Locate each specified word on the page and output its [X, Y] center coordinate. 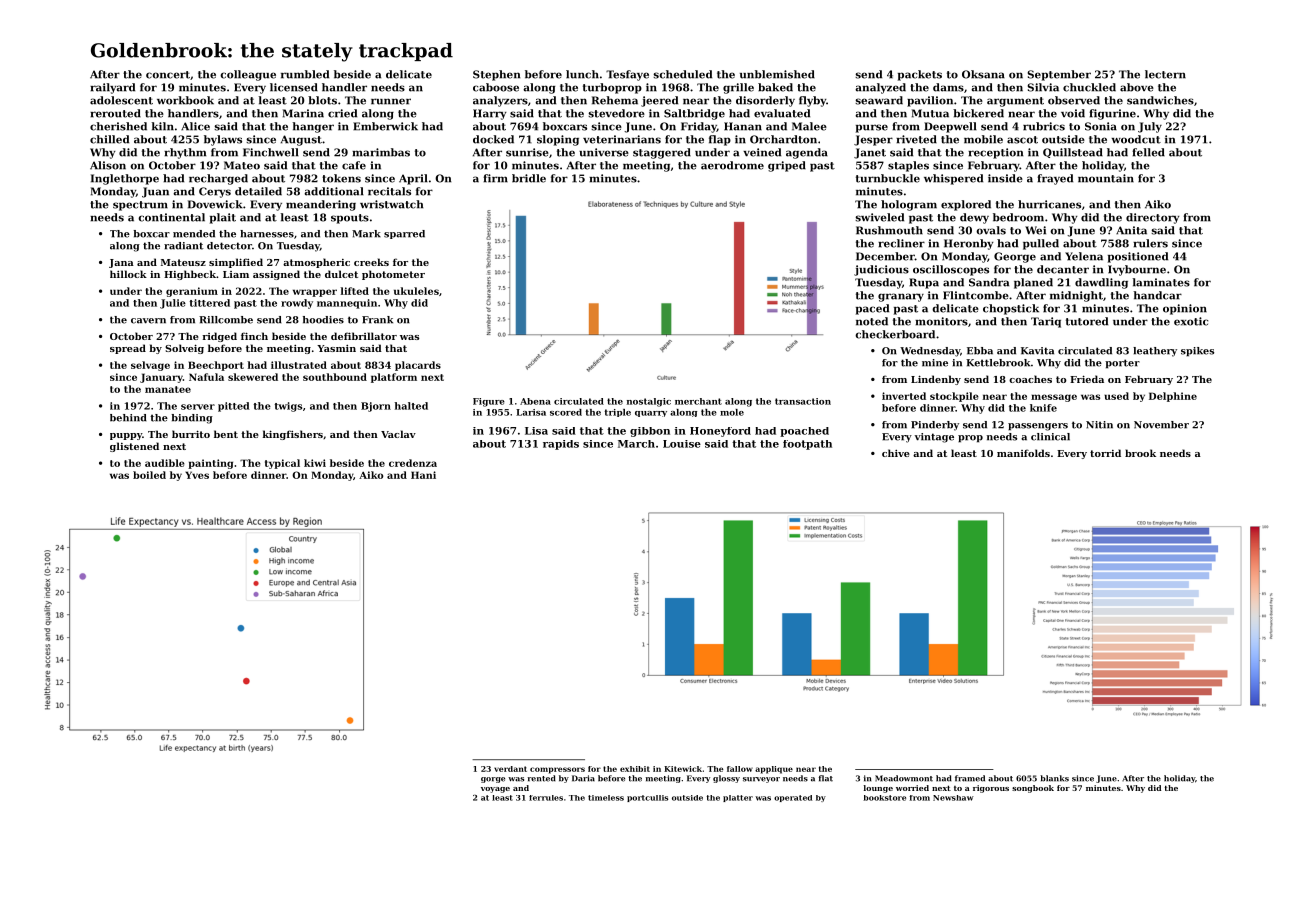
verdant [510, 769]
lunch [582, 74]
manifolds [1023, 453]
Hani [423, 475]
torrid [1105, 453]
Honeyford [720, 432]
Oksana [983, 74]
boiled [149, 475]
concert [168, 75]
